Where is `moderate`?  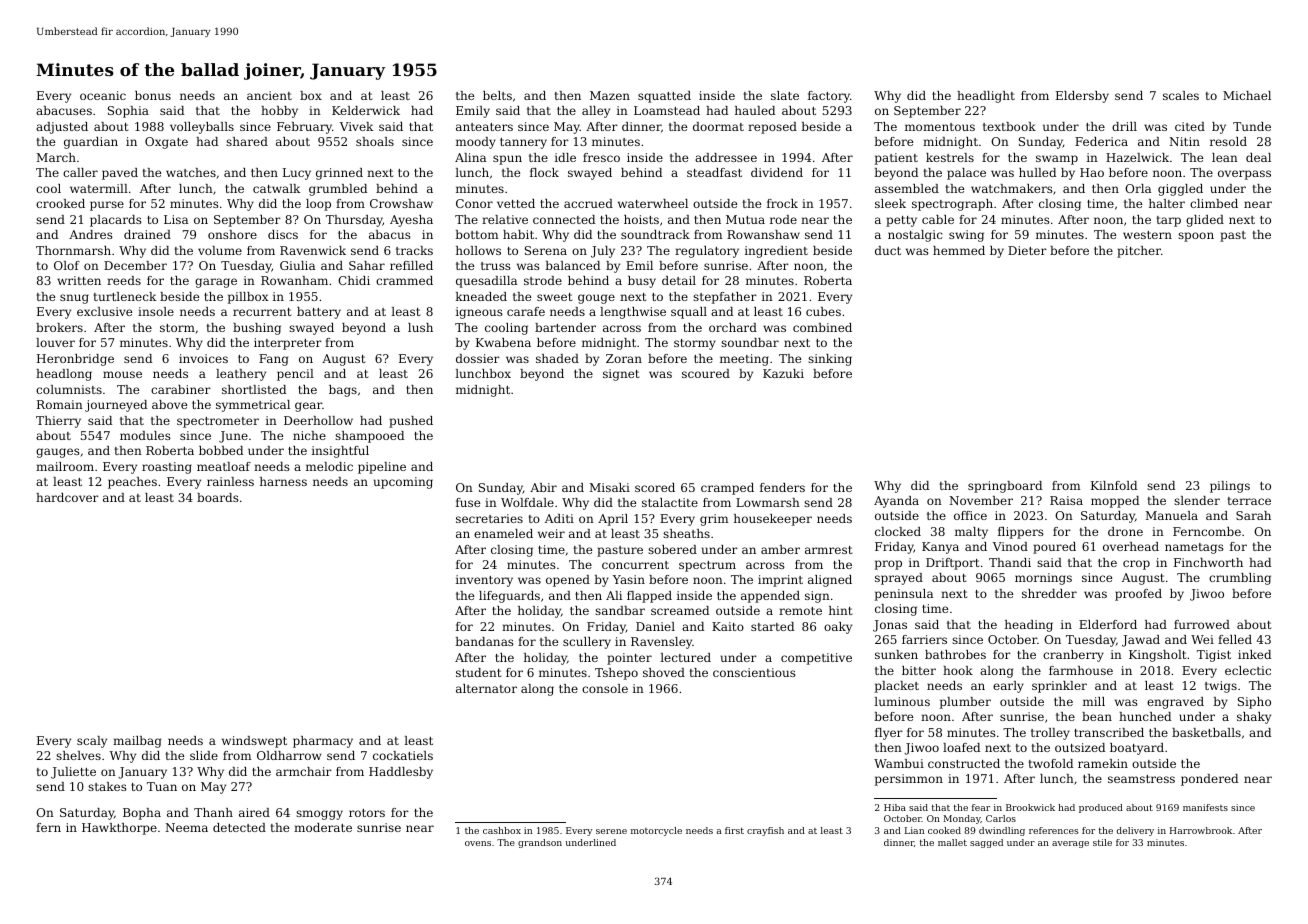 moderate is located at coordinates (323, 827).
